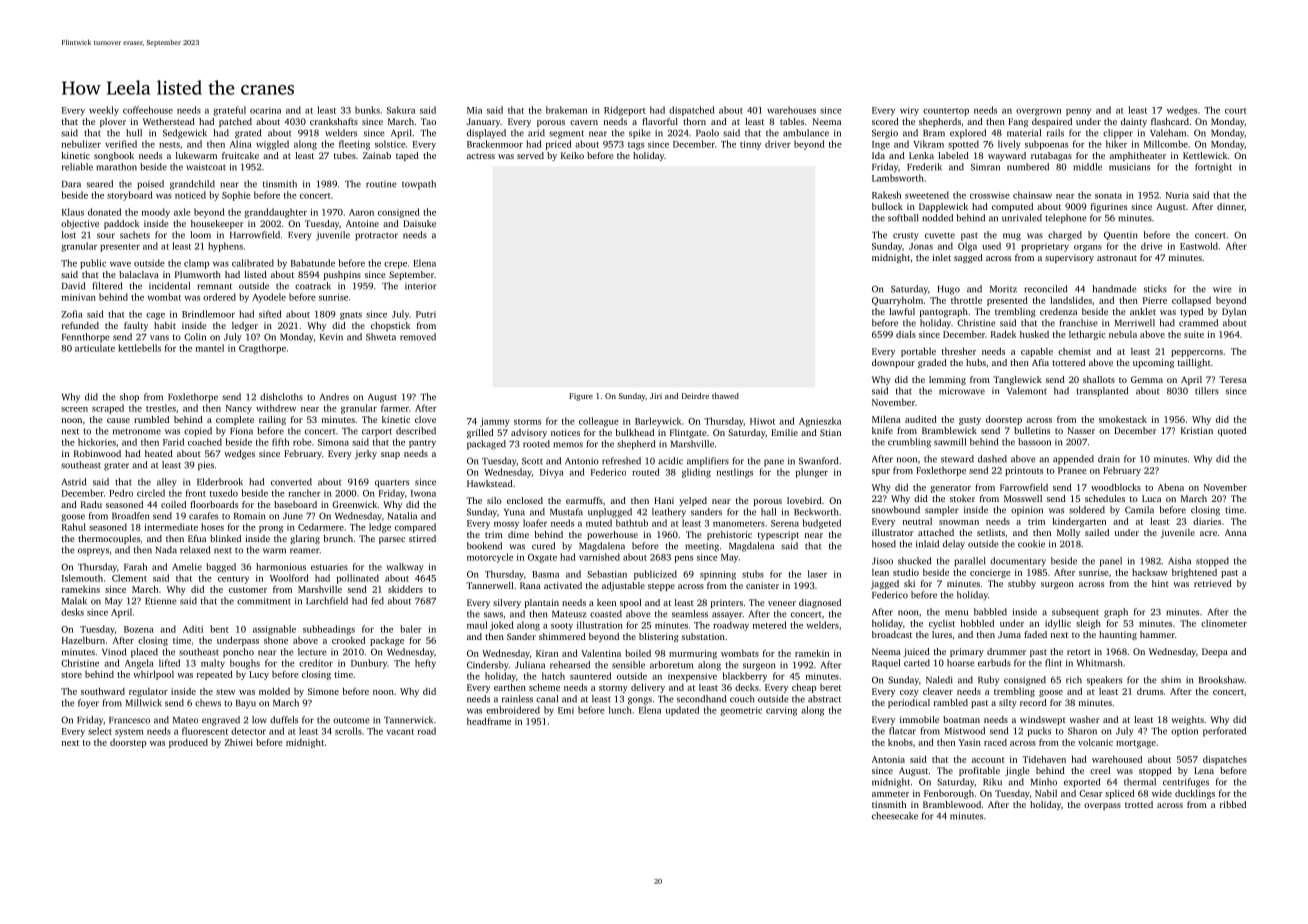 The image size is (1308, 924). What do you see at coordinates (909, 111) in the page?
I see `wiry` at bounding box center [909, 111].
